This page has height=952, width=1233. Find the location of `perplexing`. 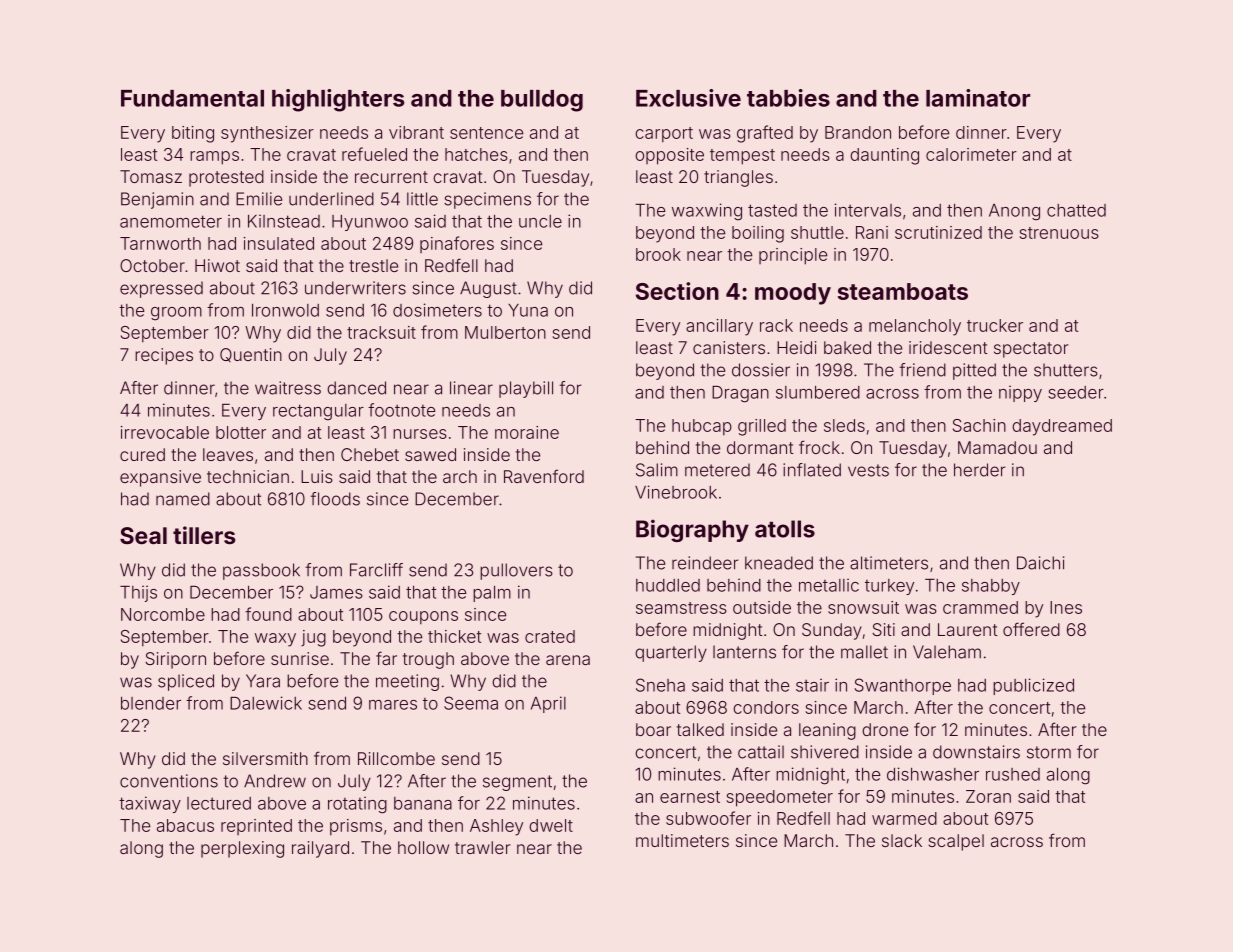

perplexing is located at coordinates (242, 849).
